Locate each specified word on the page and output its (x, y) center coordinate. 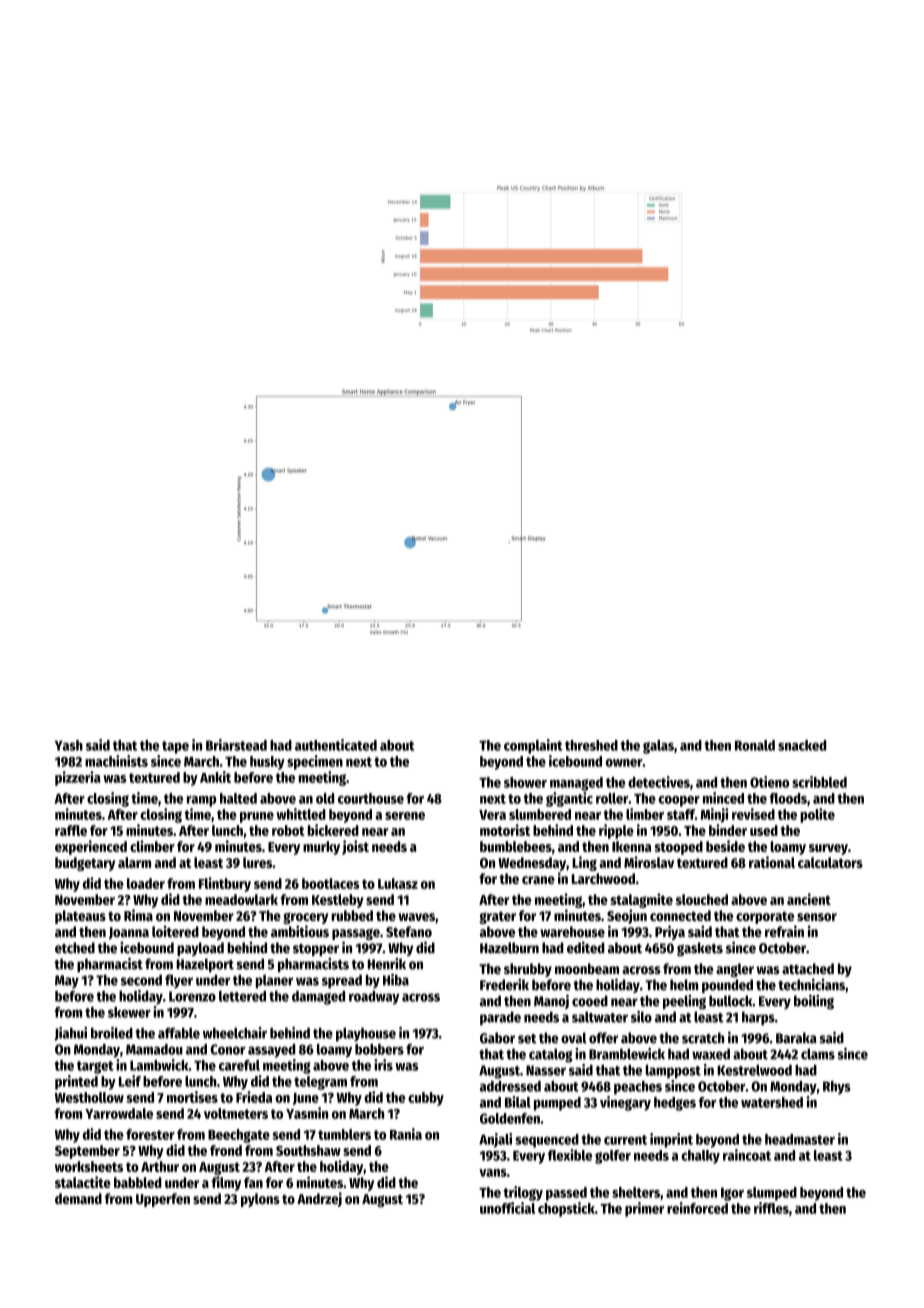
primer (645, 1209)
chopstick (566, 1209)
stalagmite (641, 900)
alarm (134, 862)
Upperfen (163, 1200)
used (764, 830)
